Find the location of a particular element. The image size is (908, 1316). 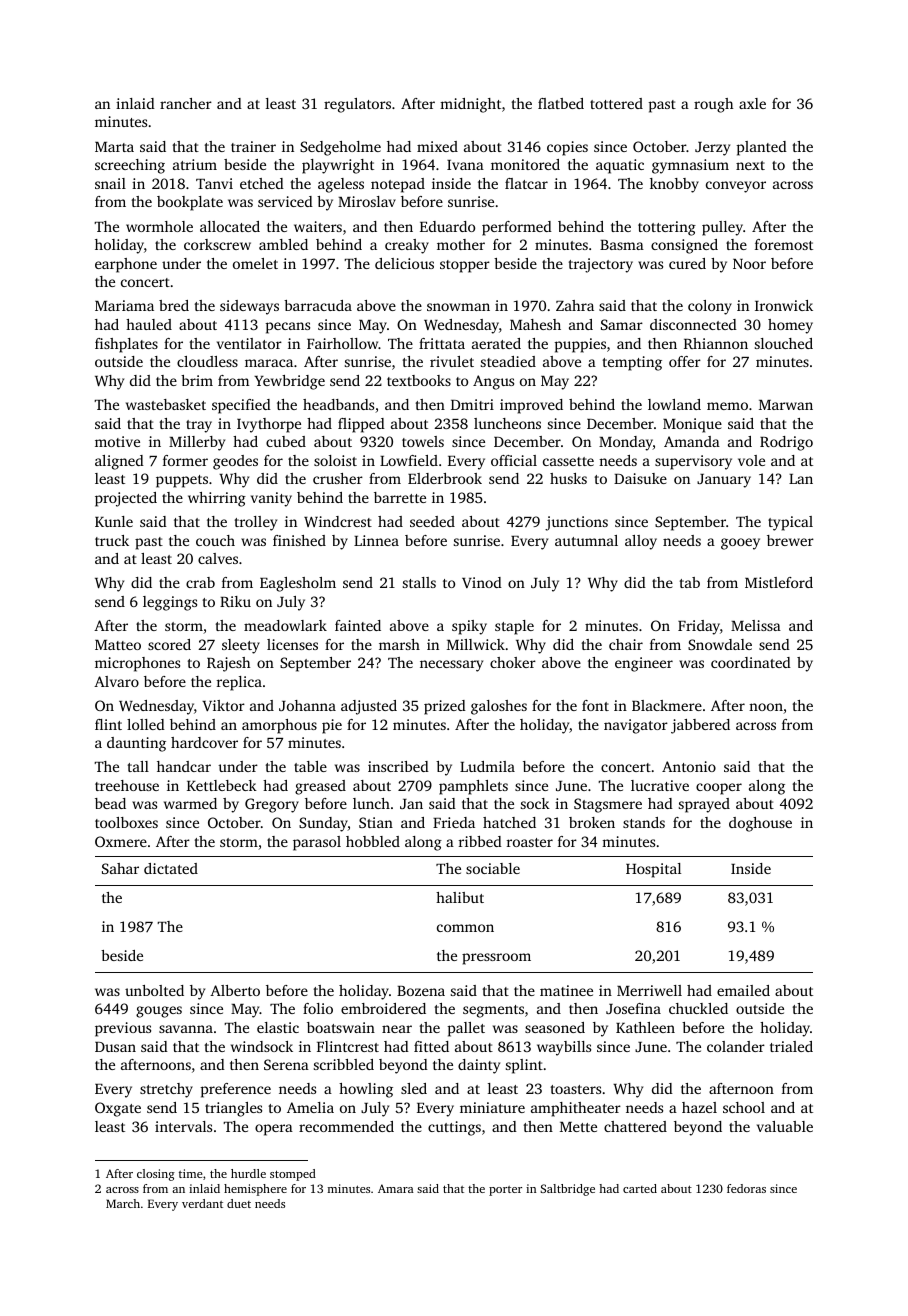

axle is located at coordinates (752, 103).
